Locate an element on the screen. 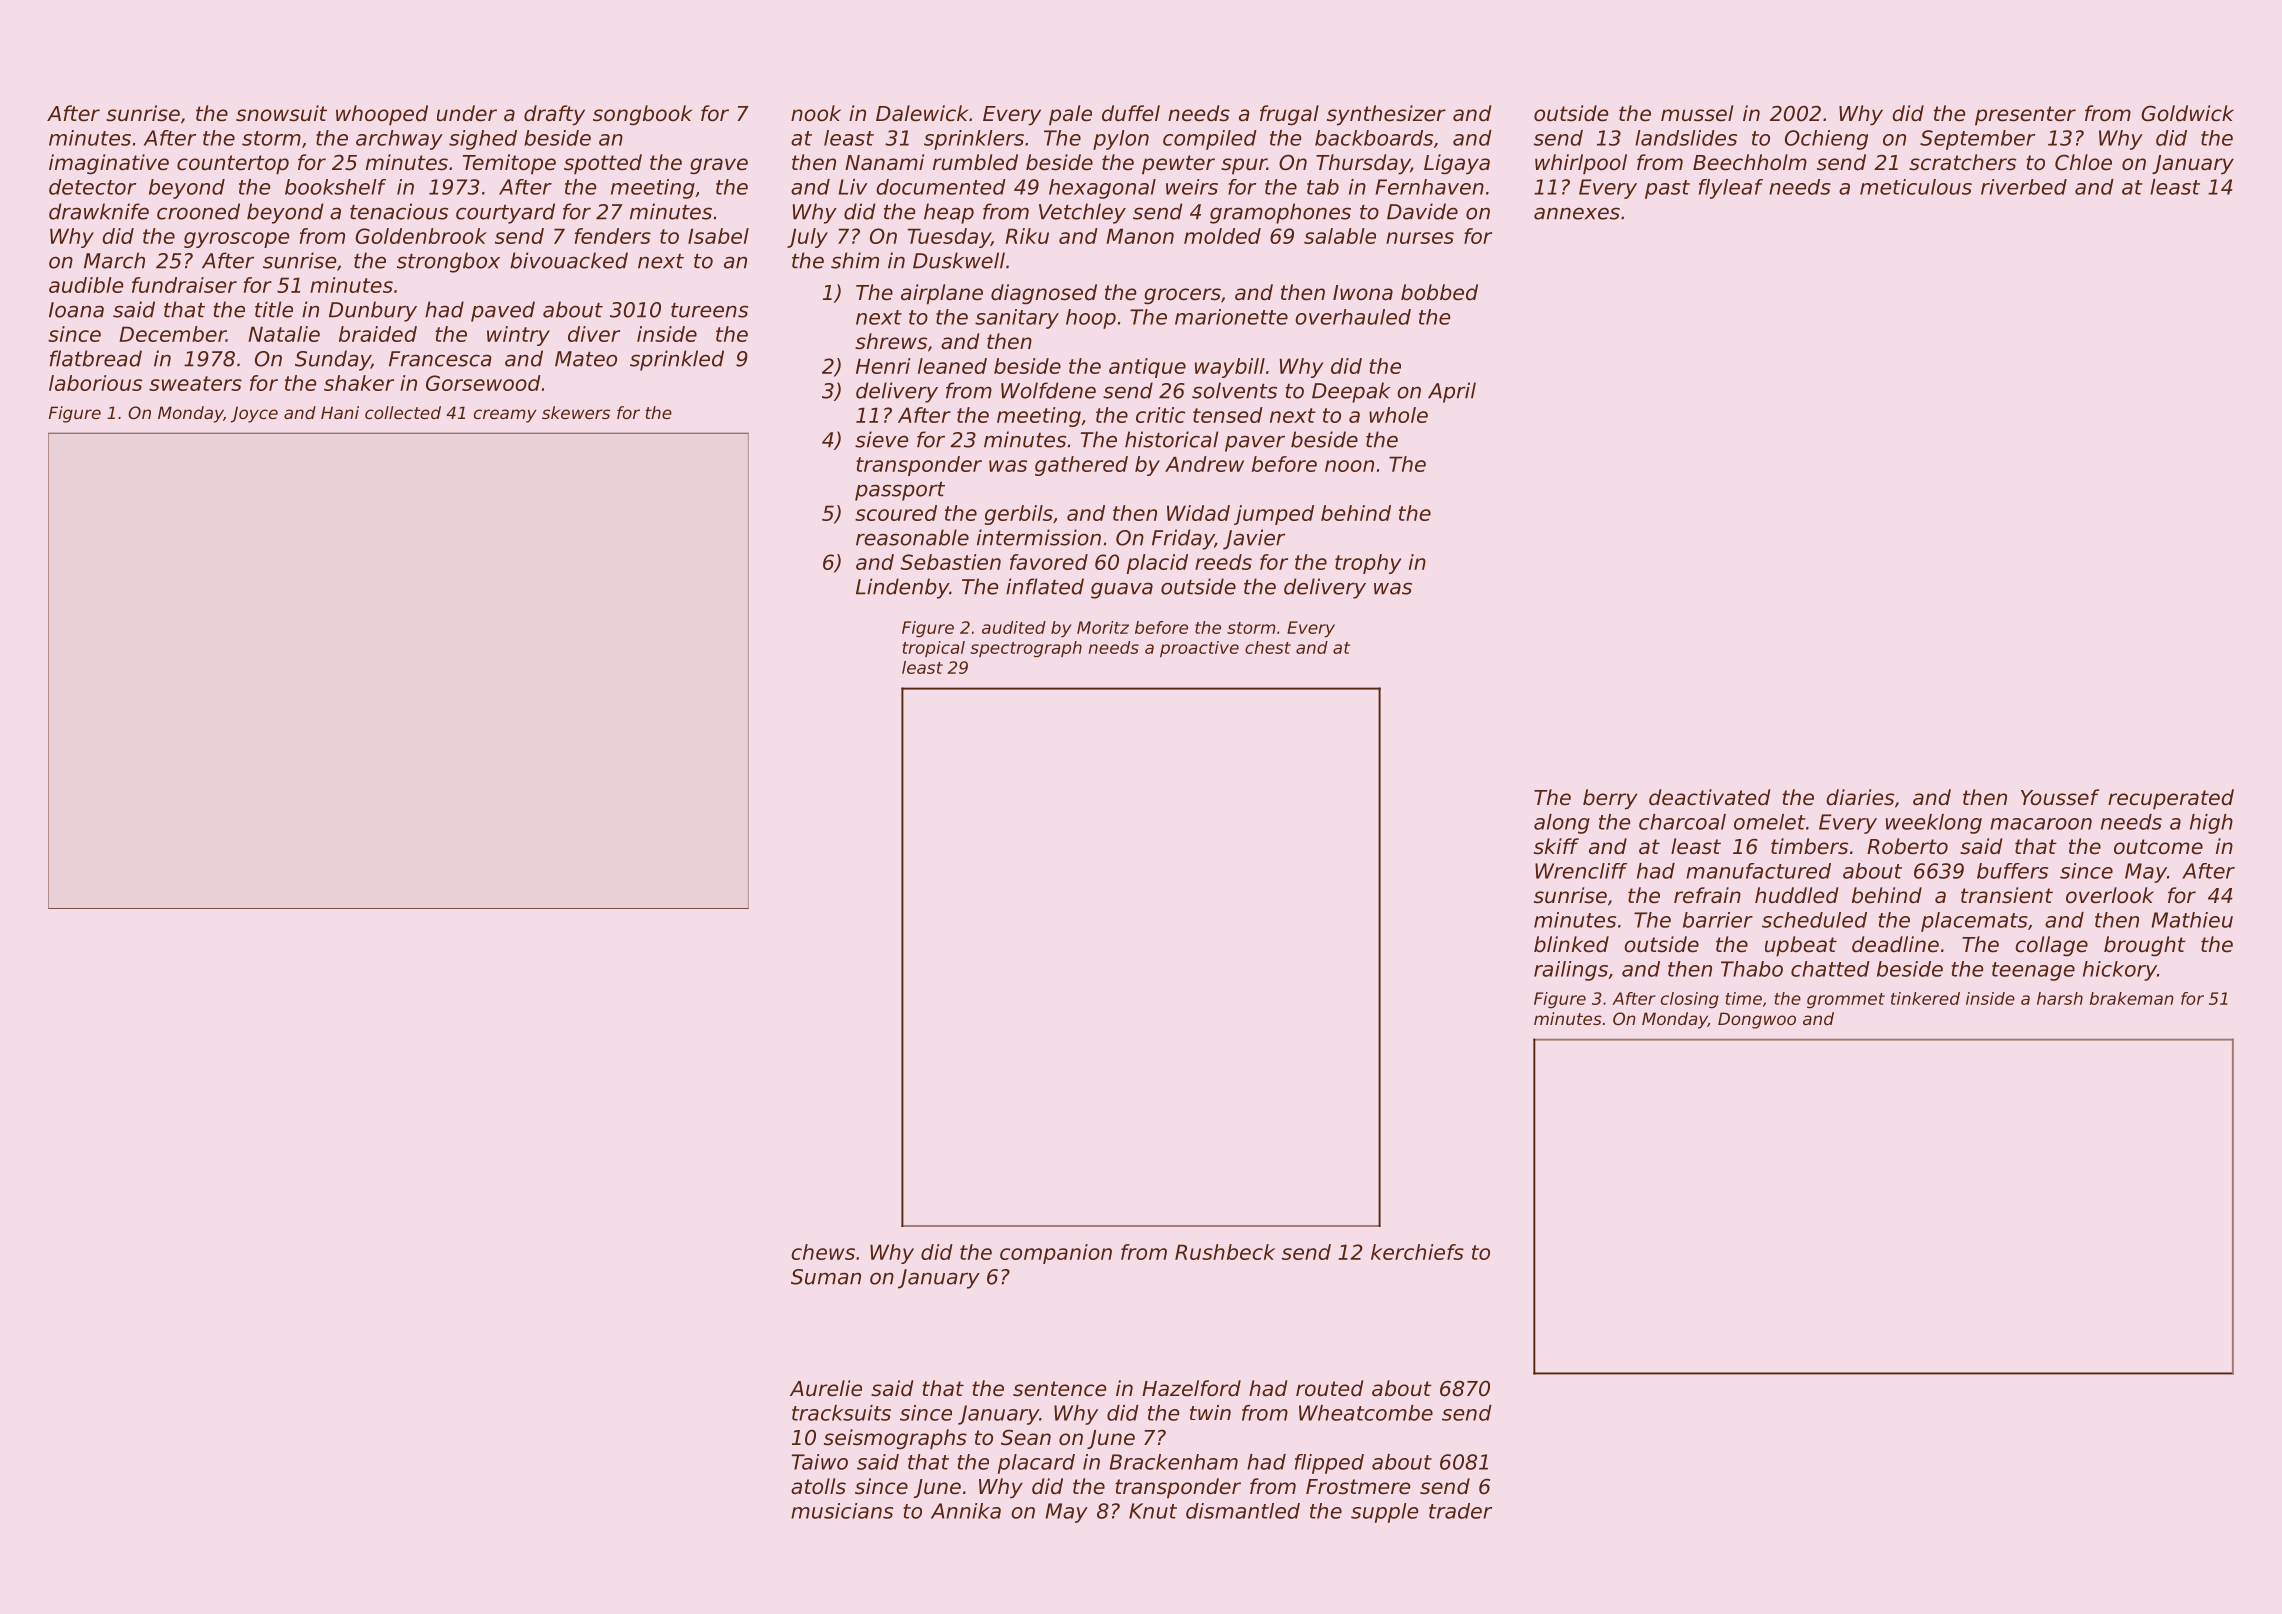  Joyce is located at coordinates (254, 414).
